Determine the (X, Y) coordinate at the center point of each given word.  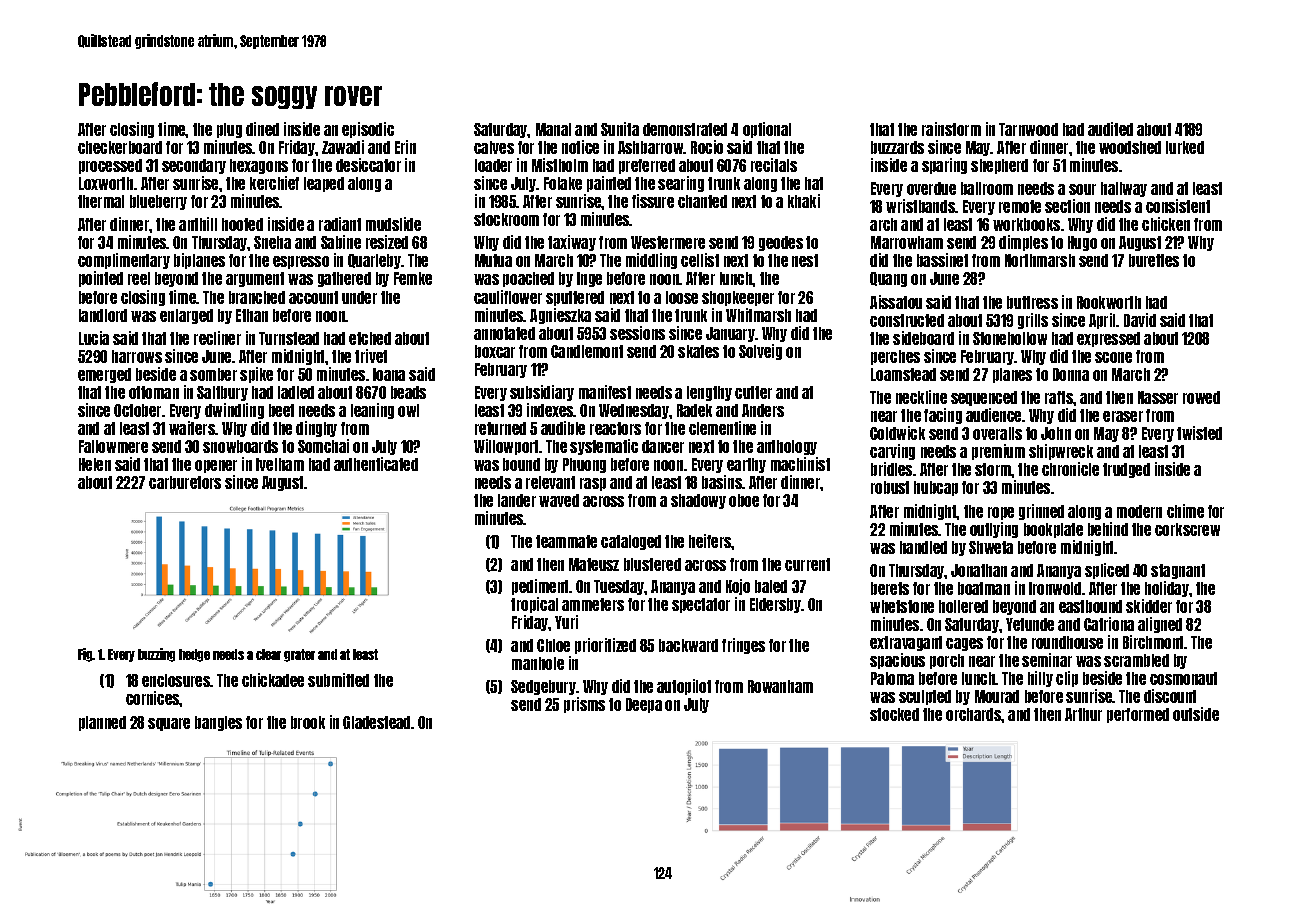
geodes (781, 243)
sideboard (923, 338)
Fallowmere (113, 446)
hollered (963, 606)
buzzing (156, 655)
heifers (710, 541)
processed (110, 166)
